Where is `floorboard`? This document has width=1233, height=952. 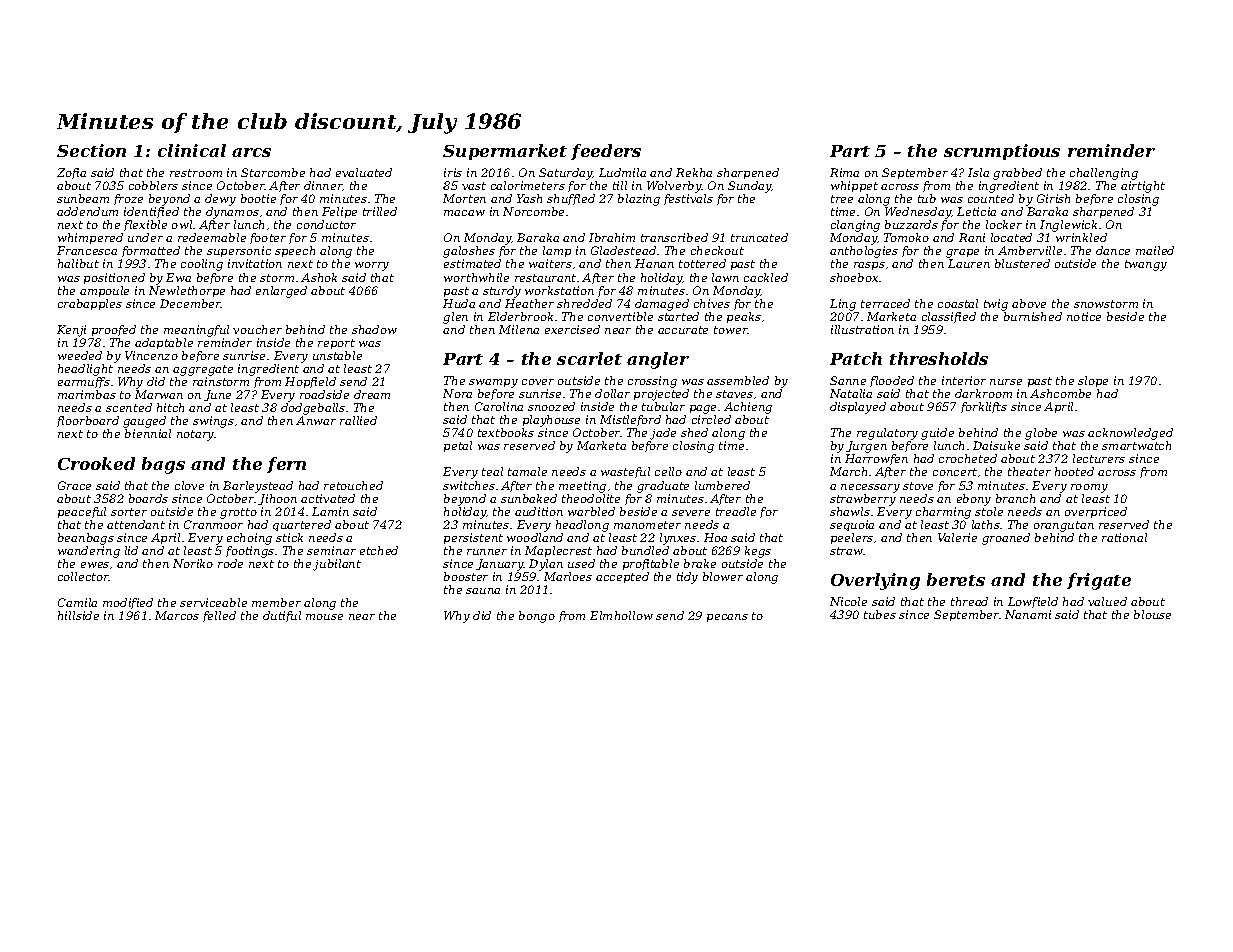
floorboard is located at coordinates (88, 421).
